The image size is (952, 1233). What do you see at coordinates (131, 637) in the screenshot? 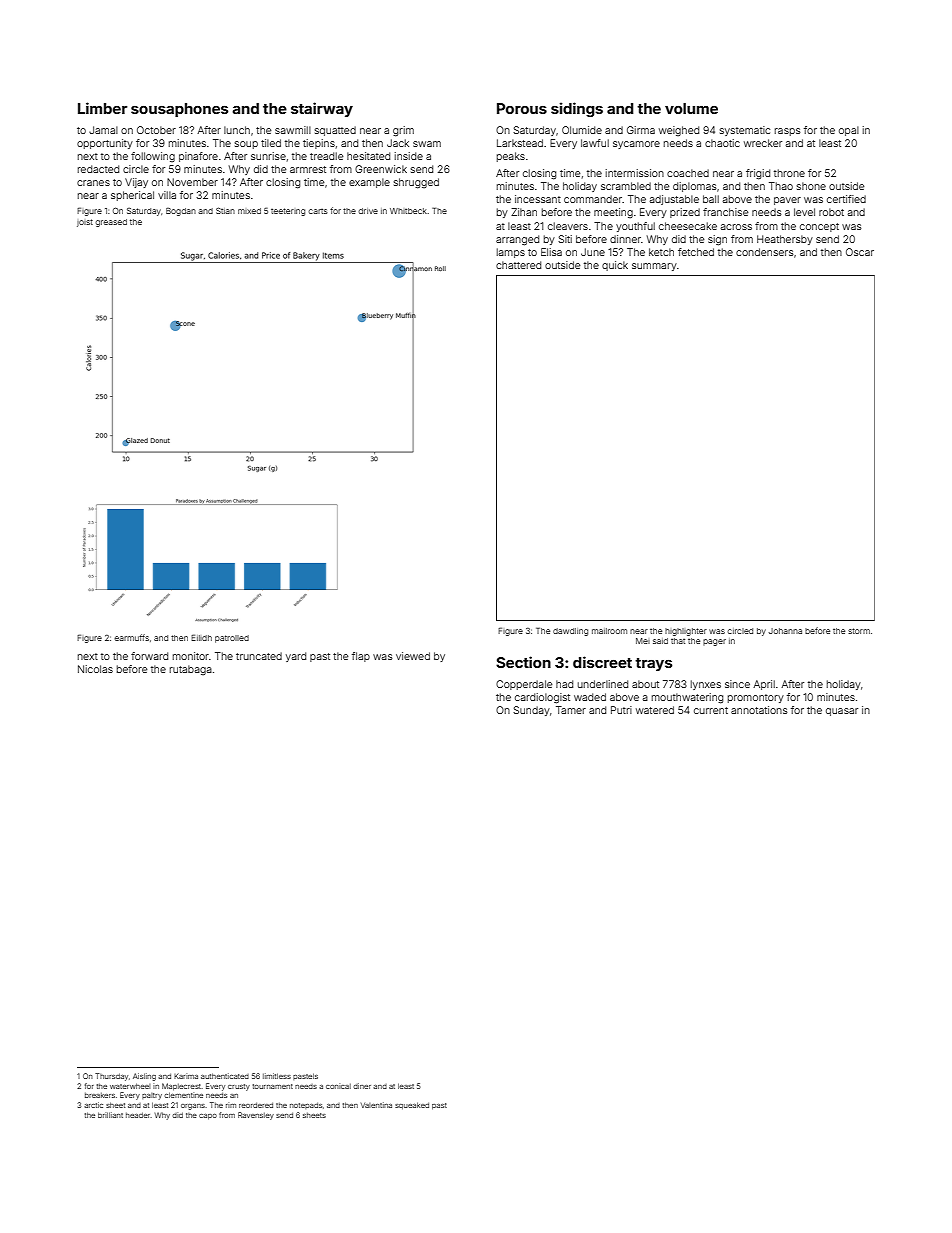
I see `earmuffs` at bounding box center [131, 637].
